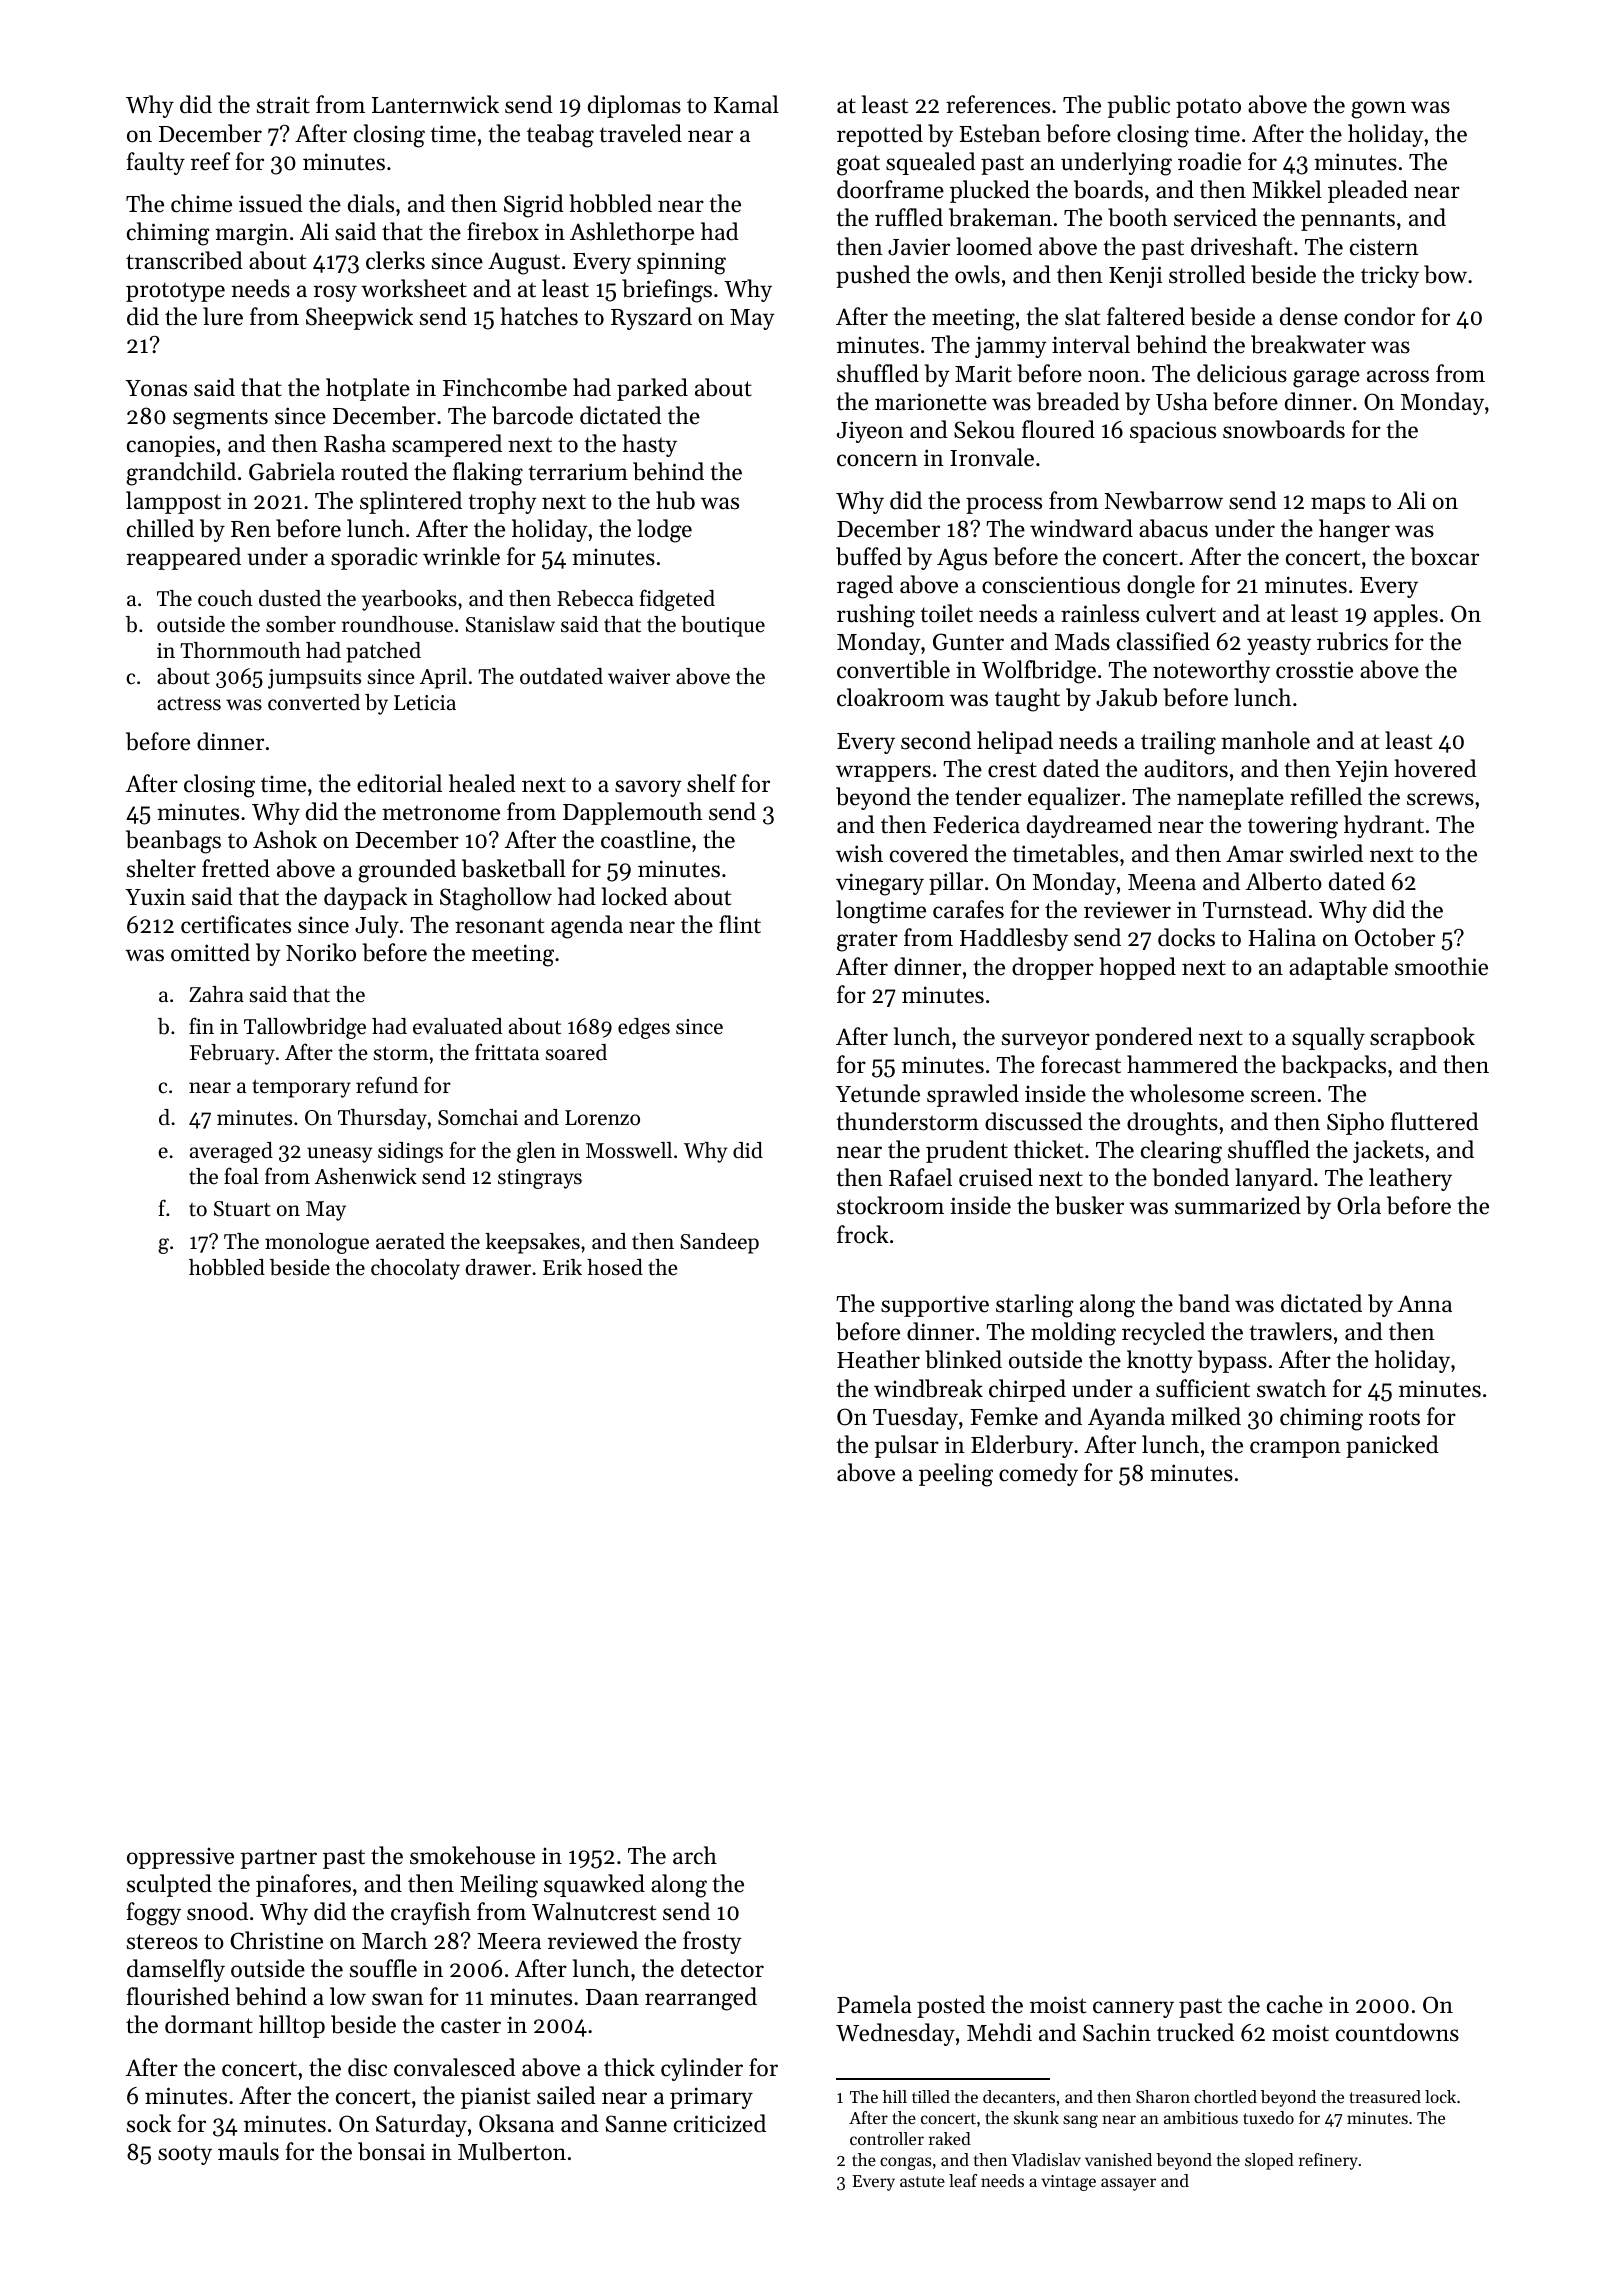 This screenshot has height=2292, width=1620. Describe the element at coordinates (594, 1885) in the screenshot. I see `squawked` at that location.
